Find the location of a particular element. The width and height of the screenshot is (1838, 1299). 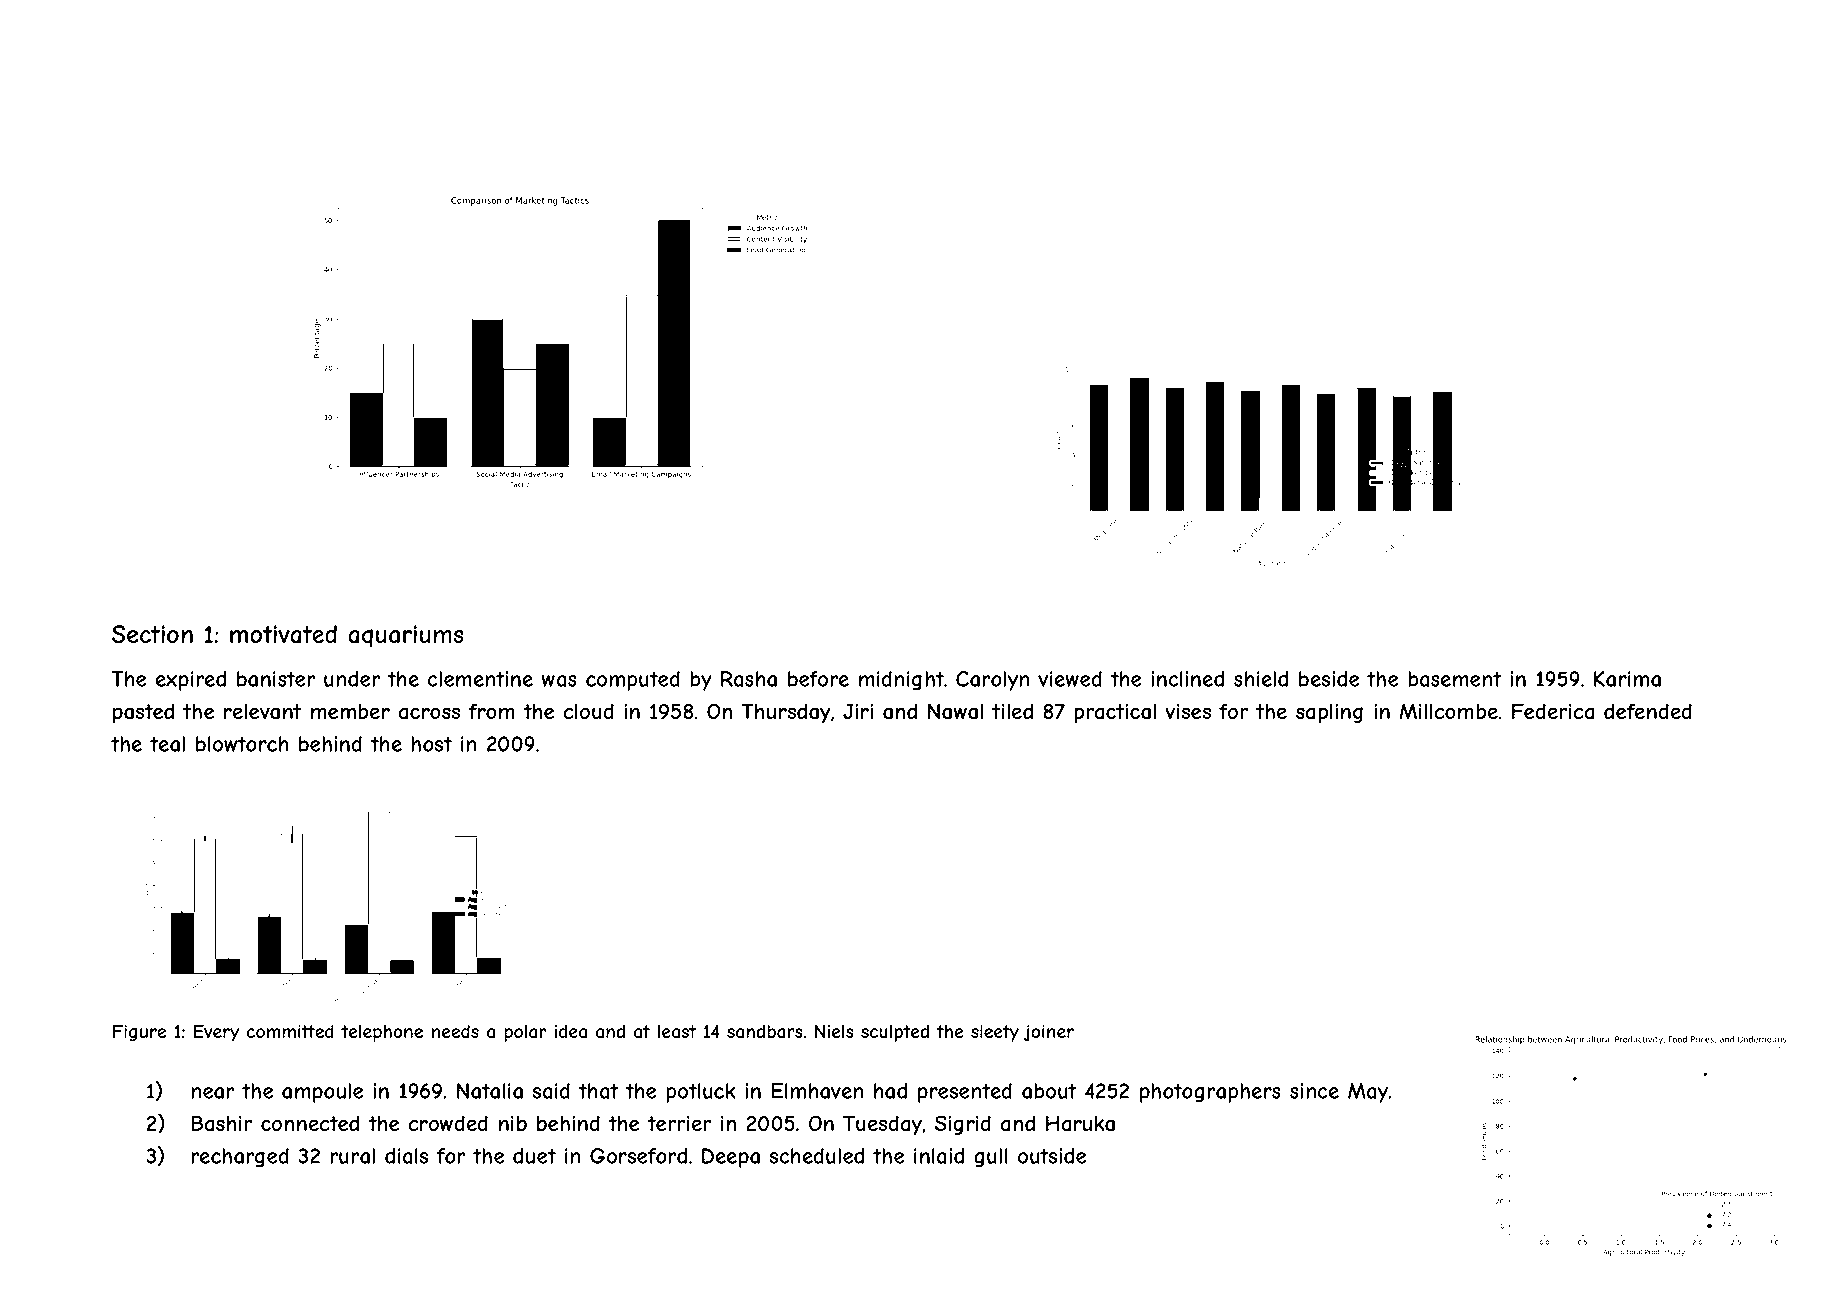

Jiri is located at coordinates (858, 711).
